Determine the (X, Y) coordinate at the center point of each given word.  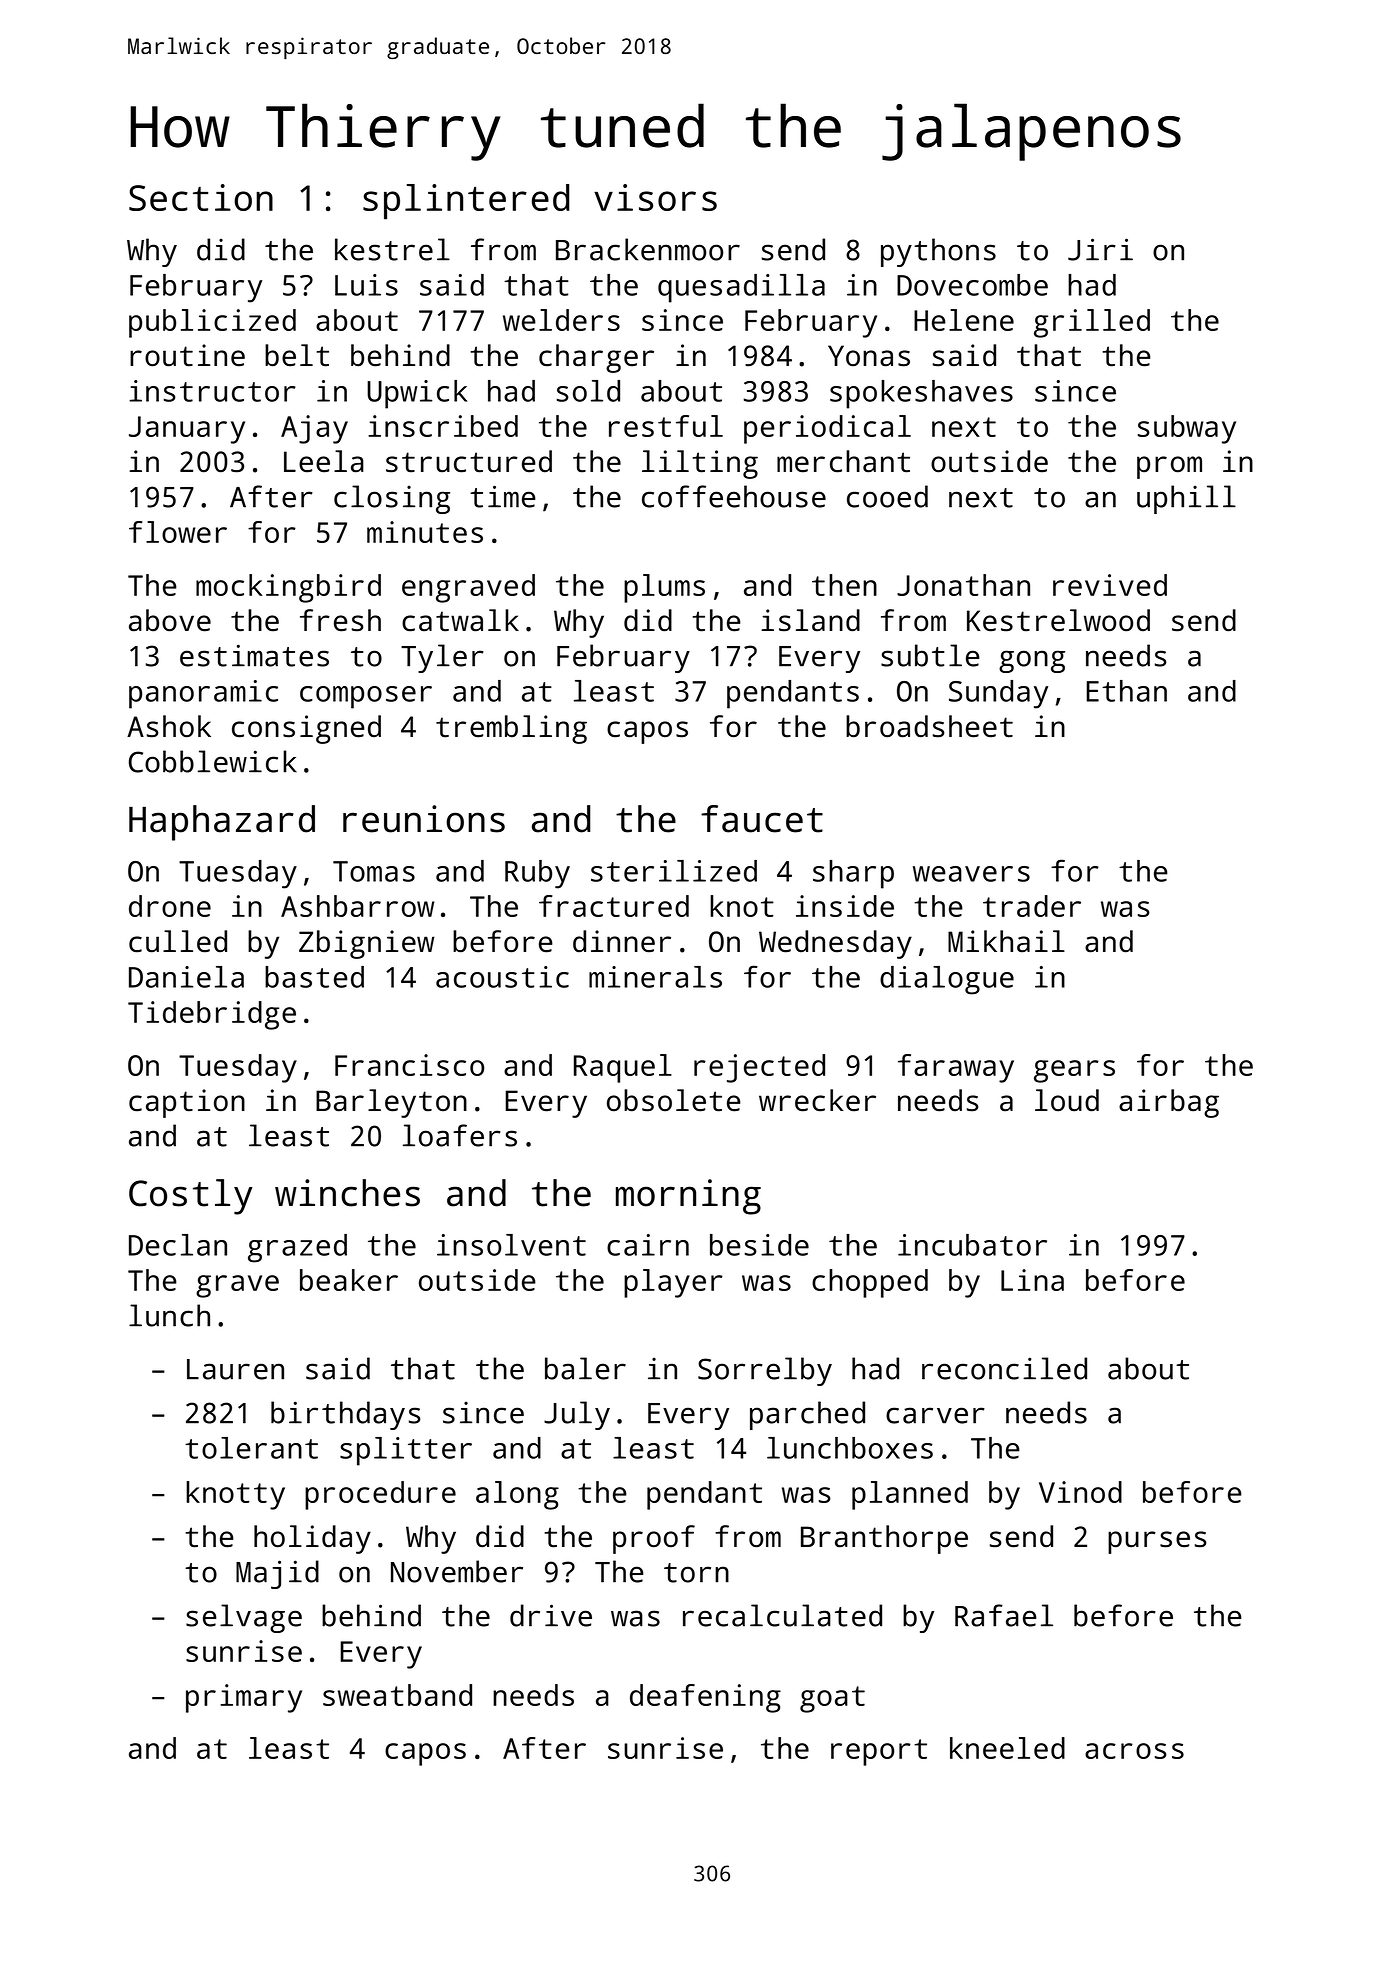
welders (561, 320)
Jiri (1100, 249)
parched (807, 1415)
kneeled (1007, 1748)
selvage (244, 1618)
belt (297, 355)
